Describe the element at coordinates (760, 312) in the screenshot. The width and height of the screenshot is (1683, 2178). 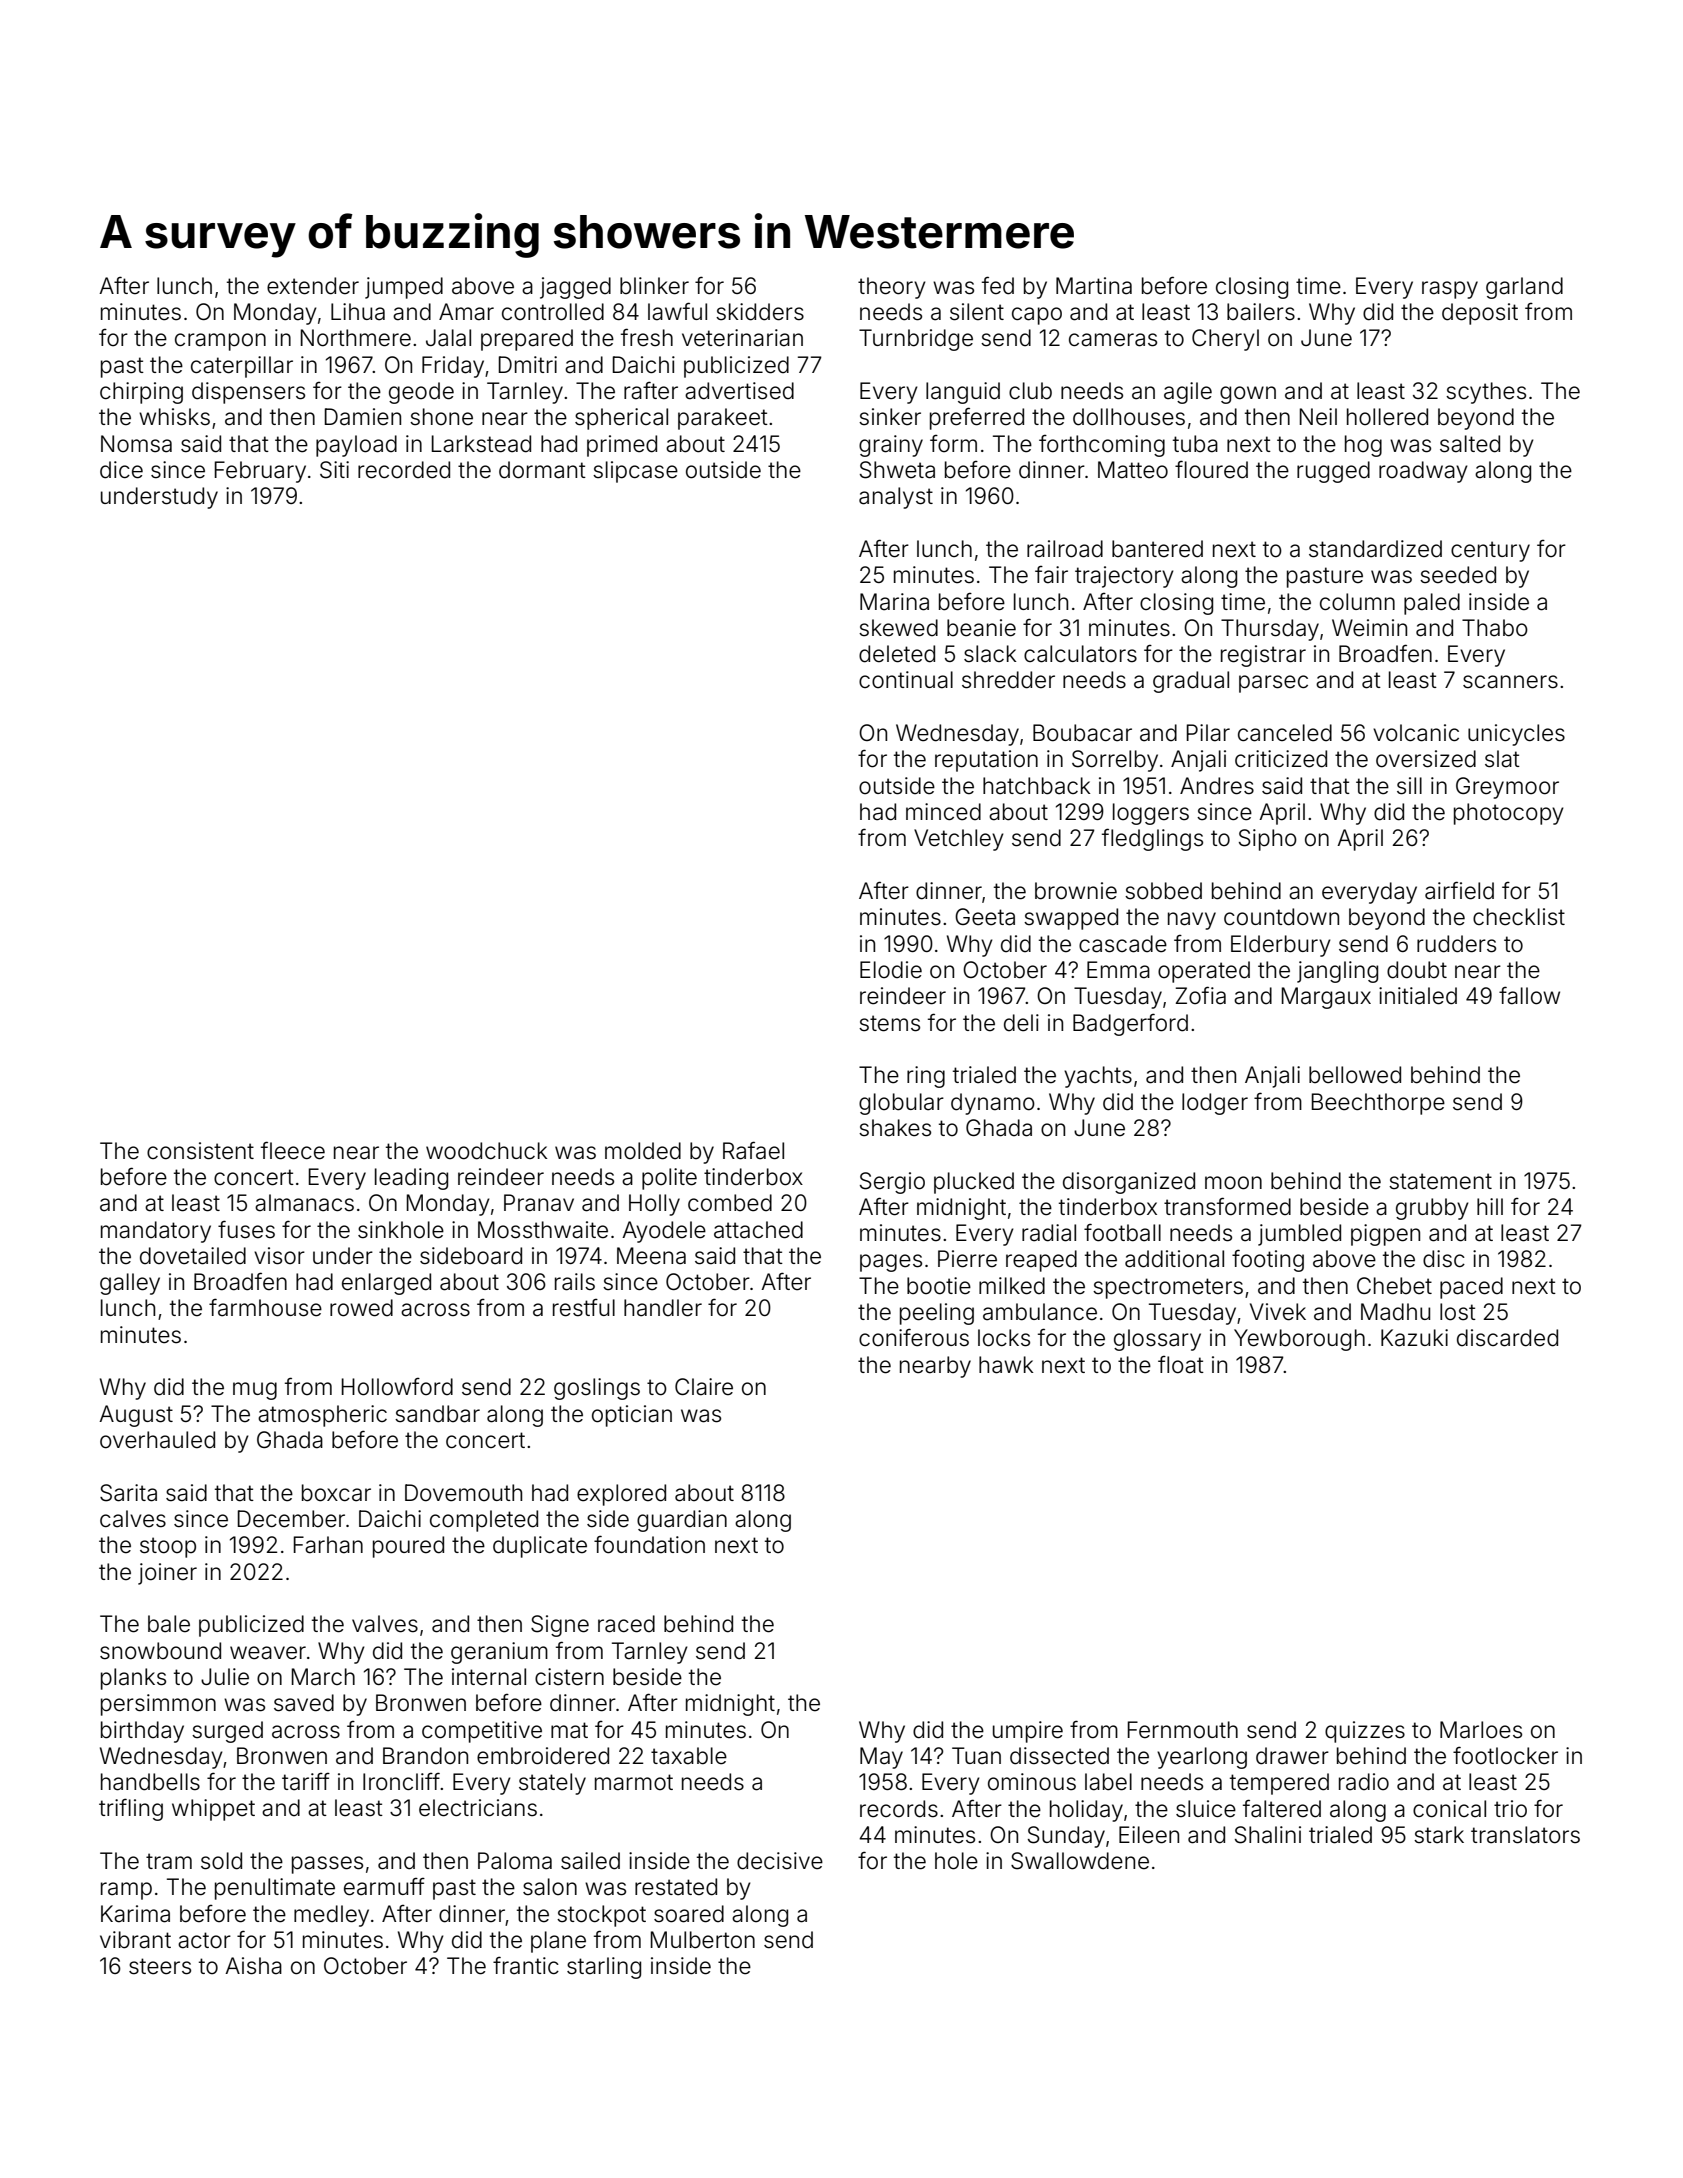
I see `skidders` at that location.
